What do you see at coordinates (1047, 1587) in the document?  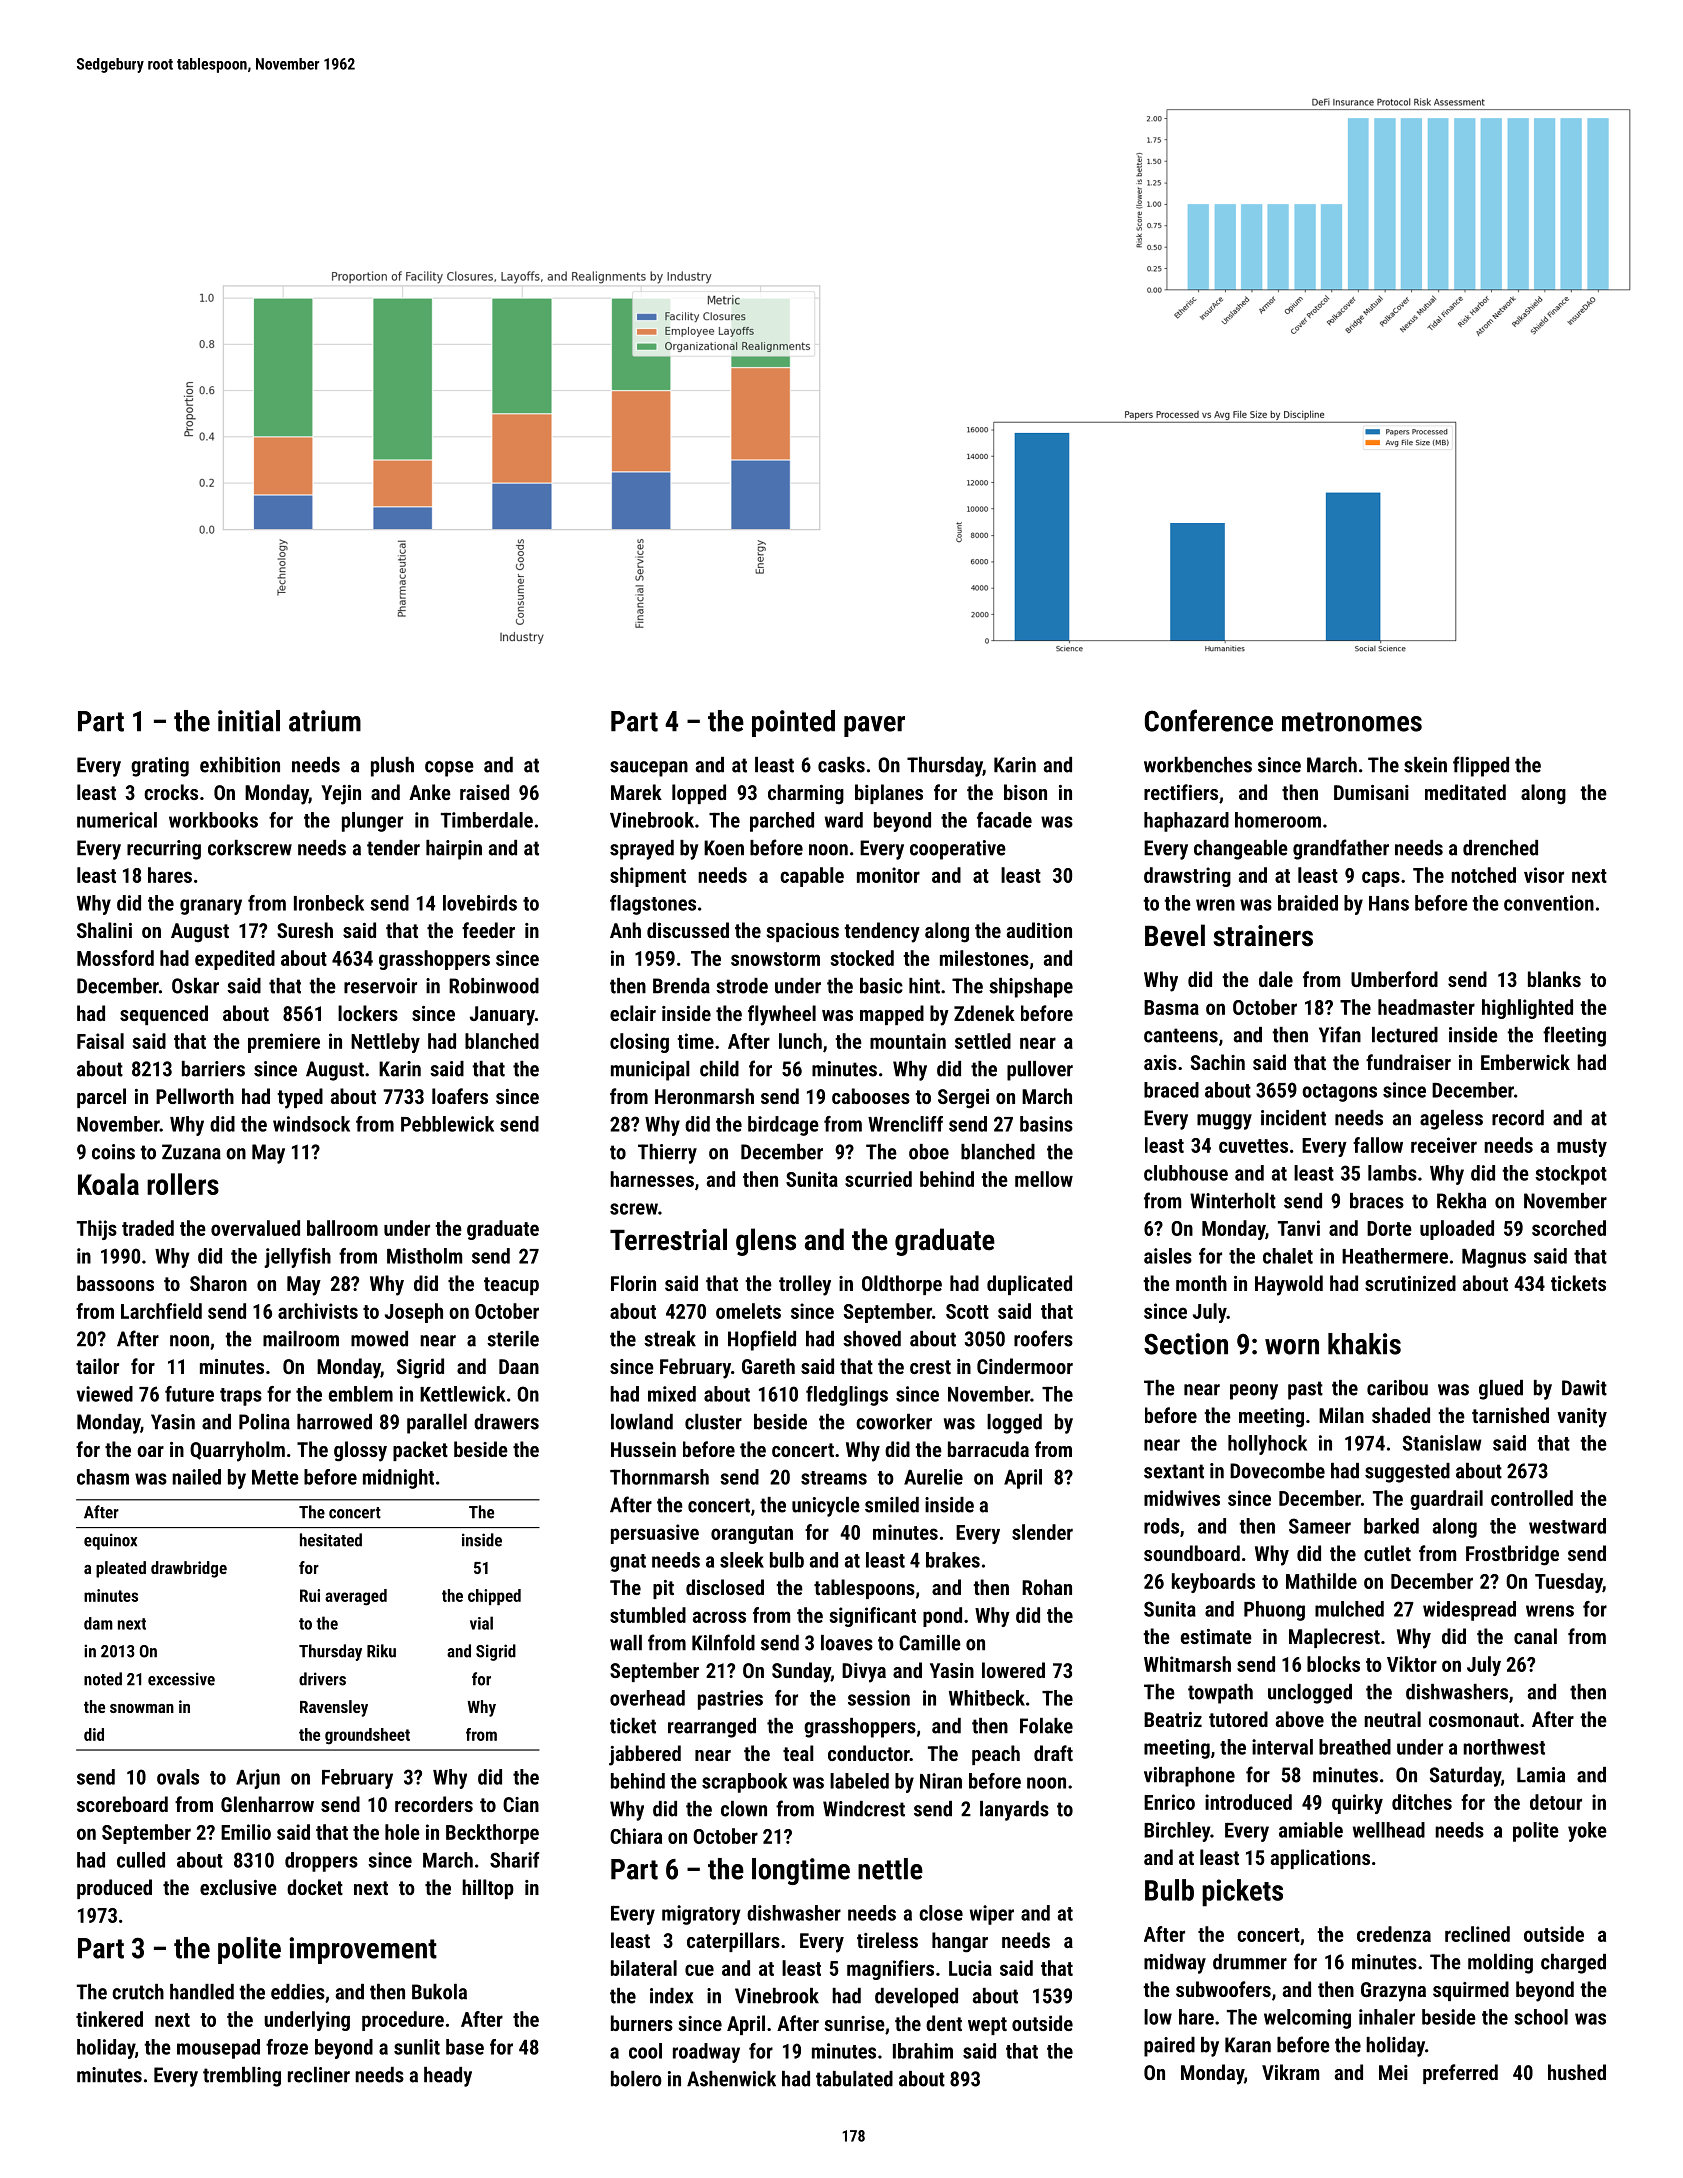 I see `Rohan` at bounding box center [1047, 1587].
